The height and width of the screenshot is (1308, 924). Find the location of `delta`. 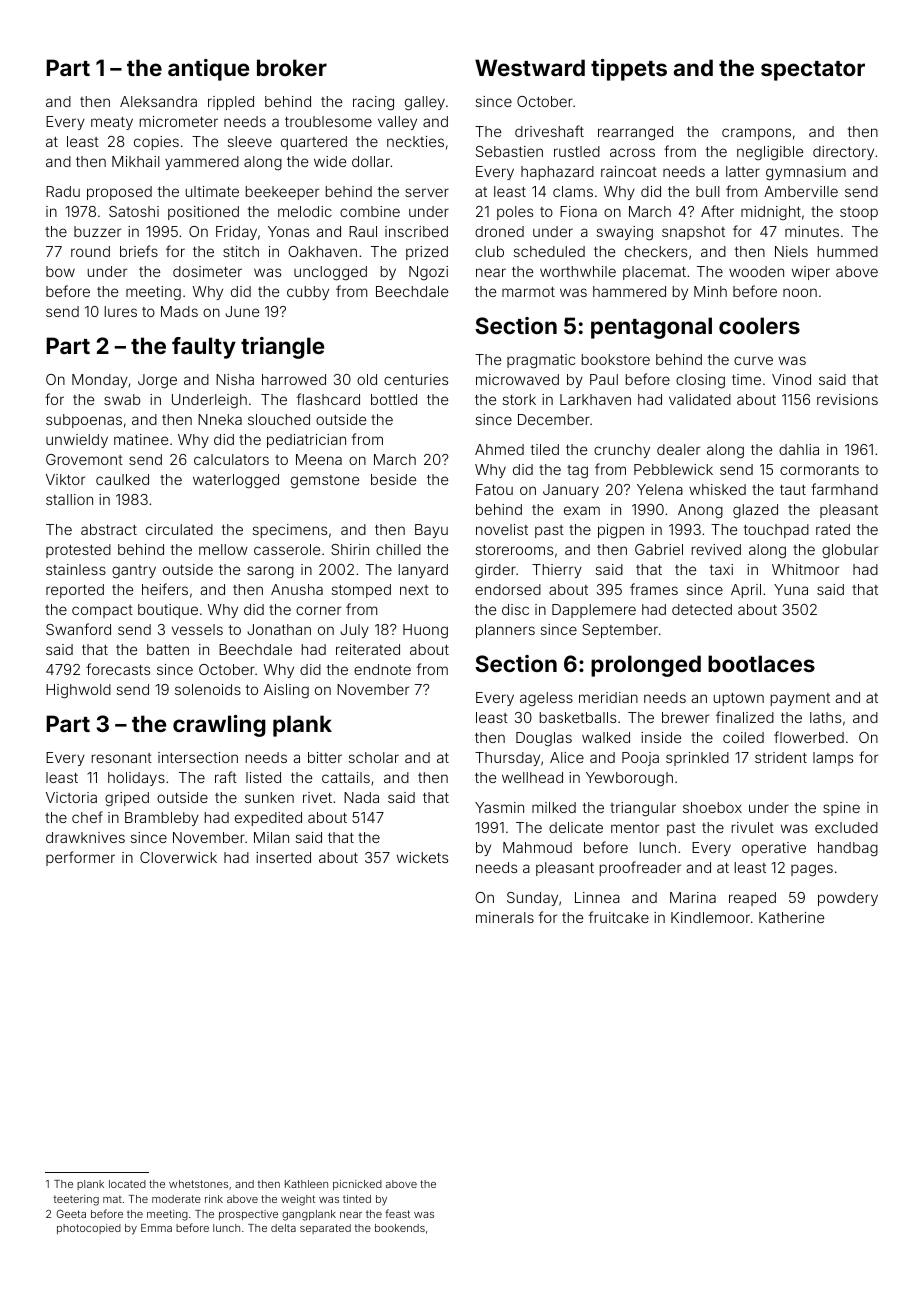

delta is located at coordinates (283, 1228).
